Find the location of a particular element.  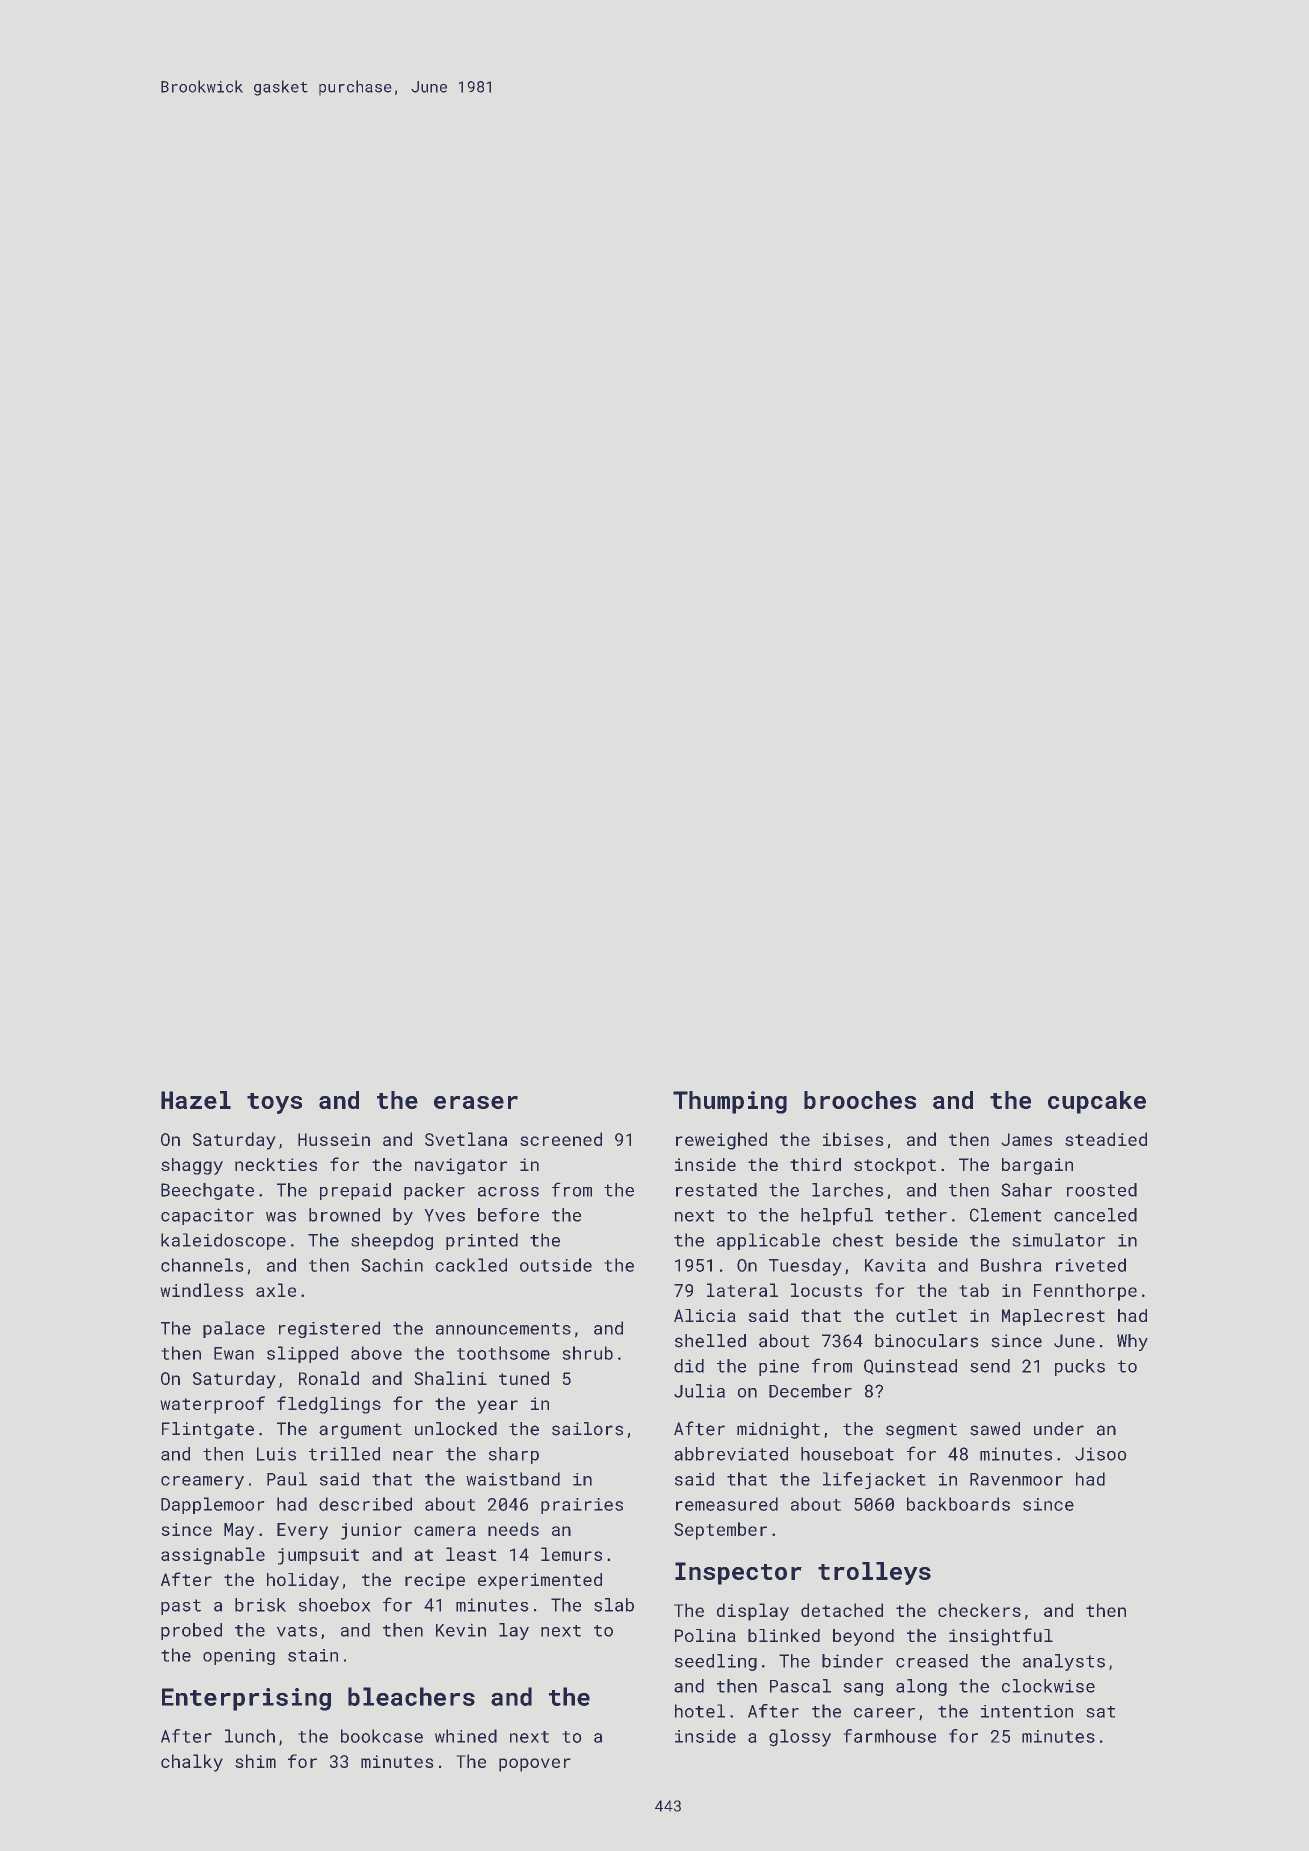

brisk is located at coordinates (260, 1605).
